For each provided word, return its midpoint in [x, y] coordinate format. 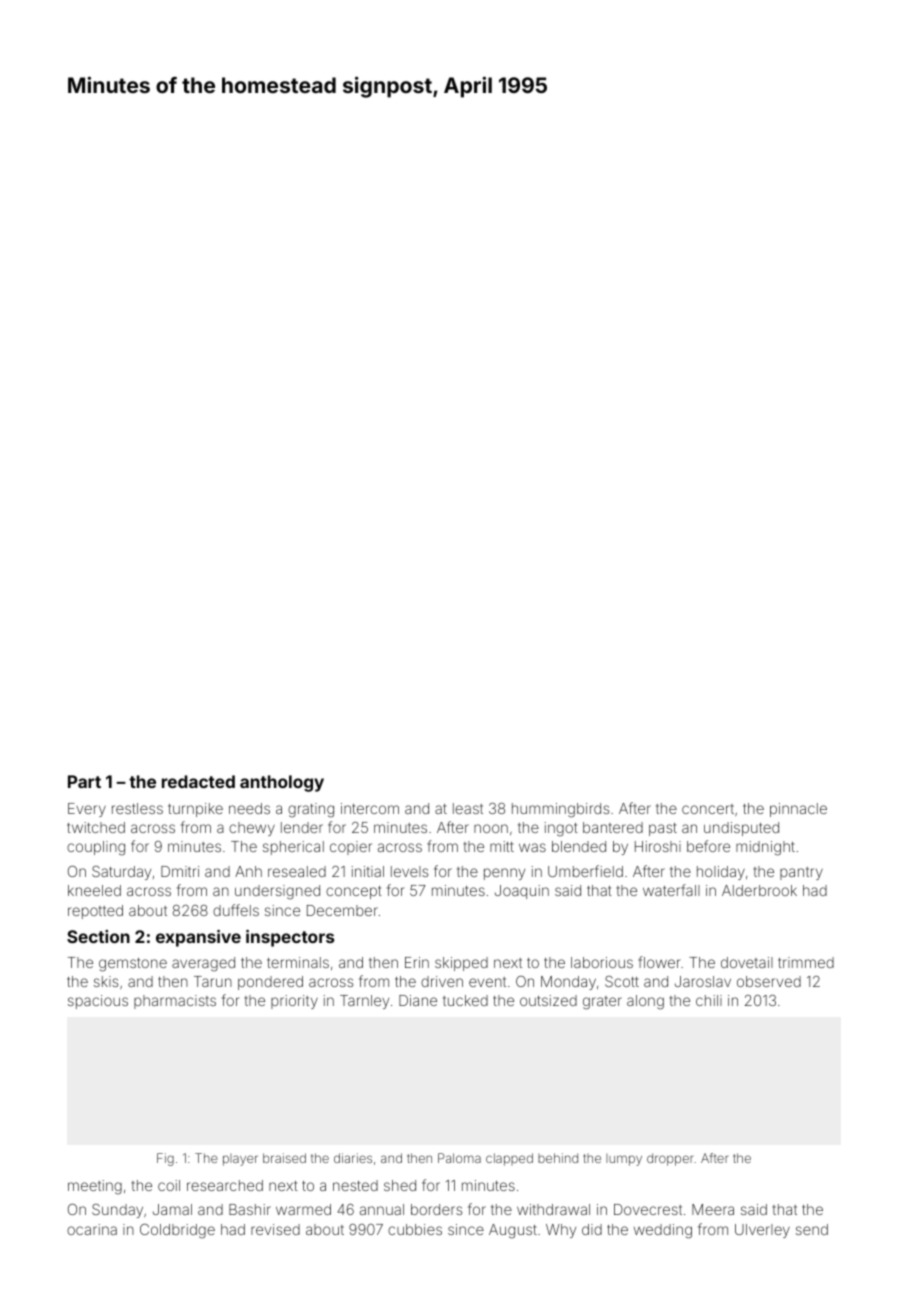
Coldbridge [177, 1231]
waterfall [671, 890]
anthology [282, 783]
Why [561, 1231]
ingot [561, 829]
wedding [663, 1231]
